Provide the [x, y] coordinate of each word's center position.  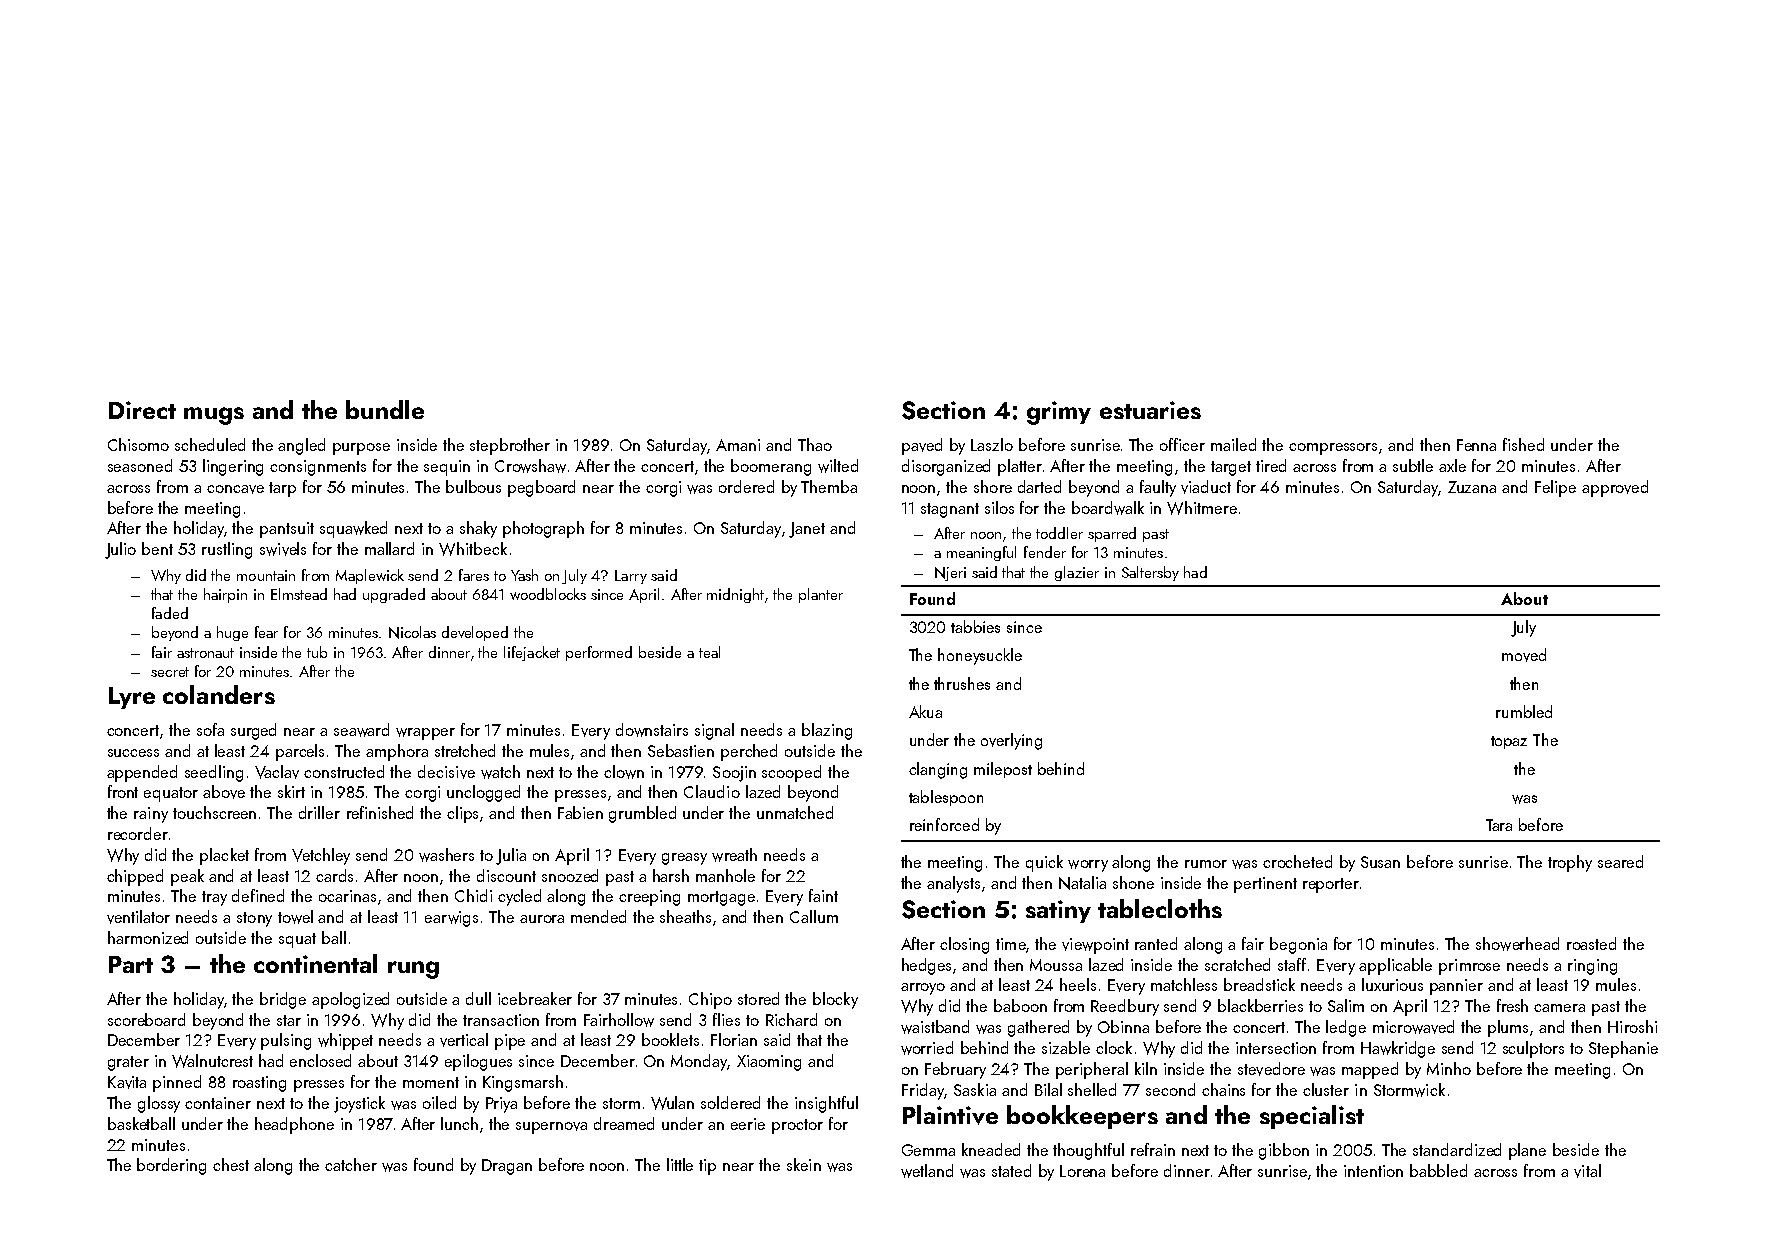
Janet [807, 530]
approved [1615, 488]
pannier [1456, 987]
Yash [524, 575]
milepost [1003, 770]
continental [315, 963]
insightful [826, 1104]
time [1011, 944]
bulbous [473, 486]
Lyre [132, 698]
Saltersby [1150, 573]
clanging [938, 770]
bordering [171, 1166]
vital [1587, 1171]
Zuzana [1472, 487]
